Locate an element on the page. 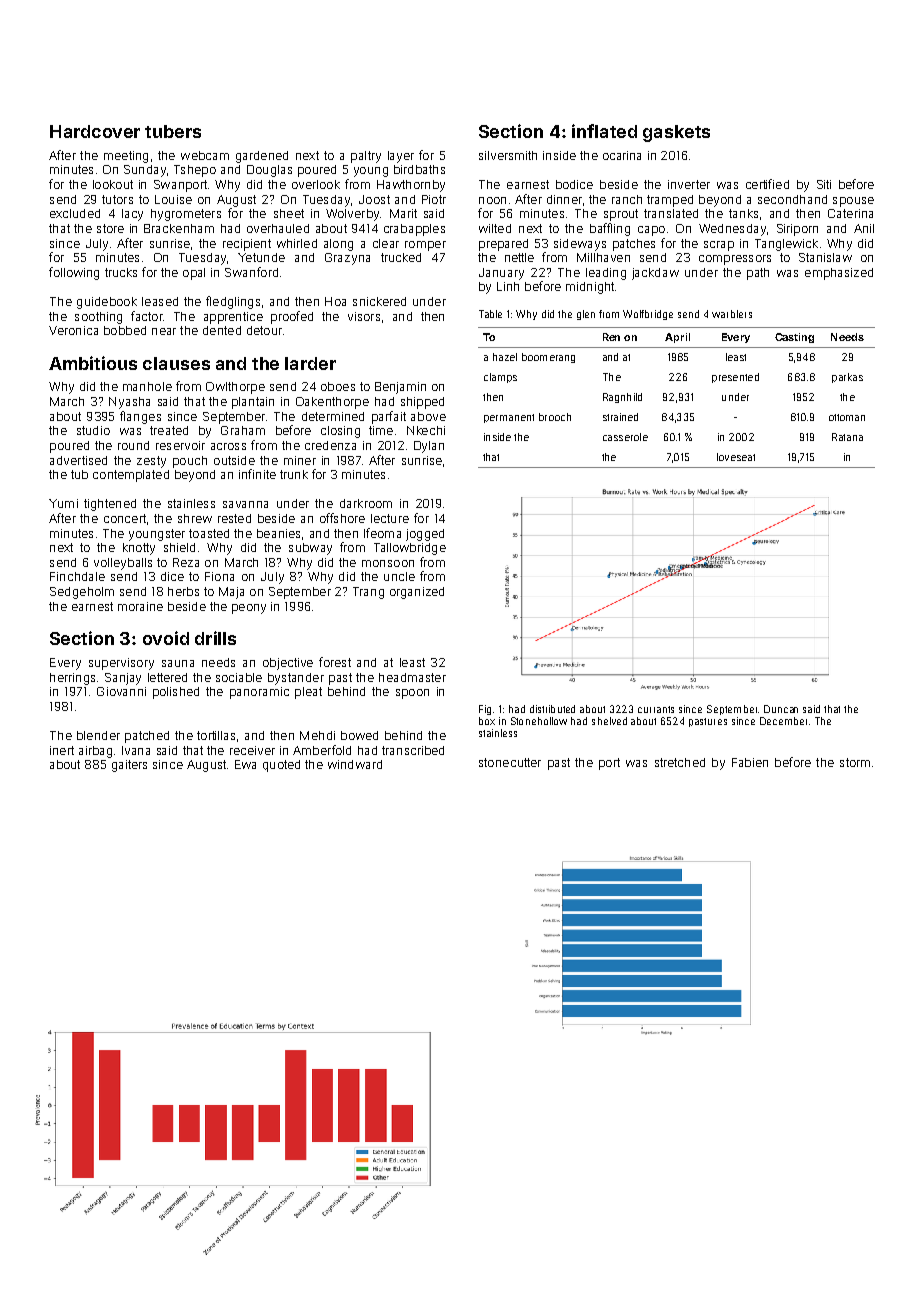  Graham is located at coordinates (243, 430).
